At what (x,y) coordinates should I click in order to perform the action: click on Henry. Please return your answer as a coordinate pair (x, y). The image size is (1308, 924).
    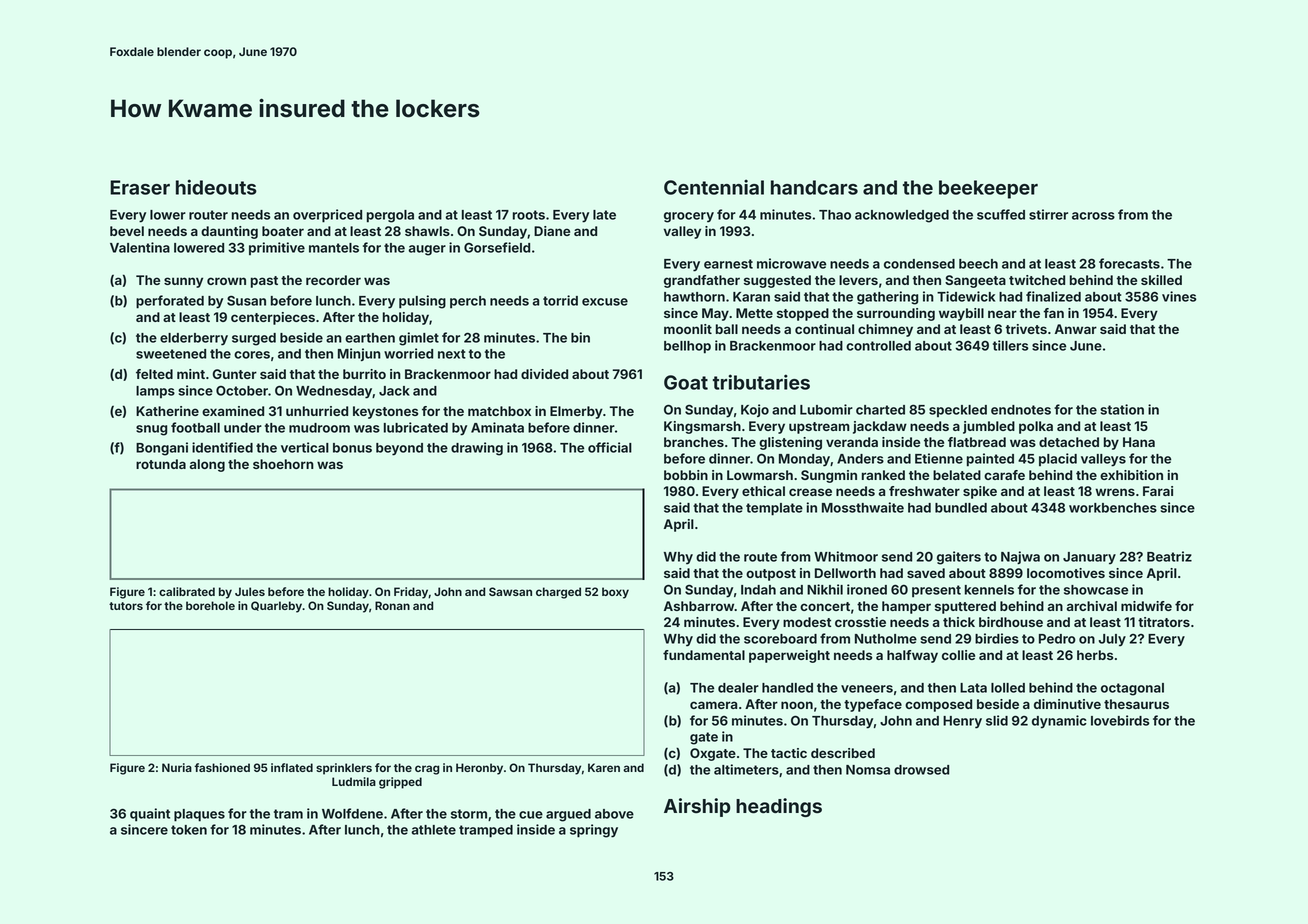
    Looking at the image, I should click on (962, 722).
